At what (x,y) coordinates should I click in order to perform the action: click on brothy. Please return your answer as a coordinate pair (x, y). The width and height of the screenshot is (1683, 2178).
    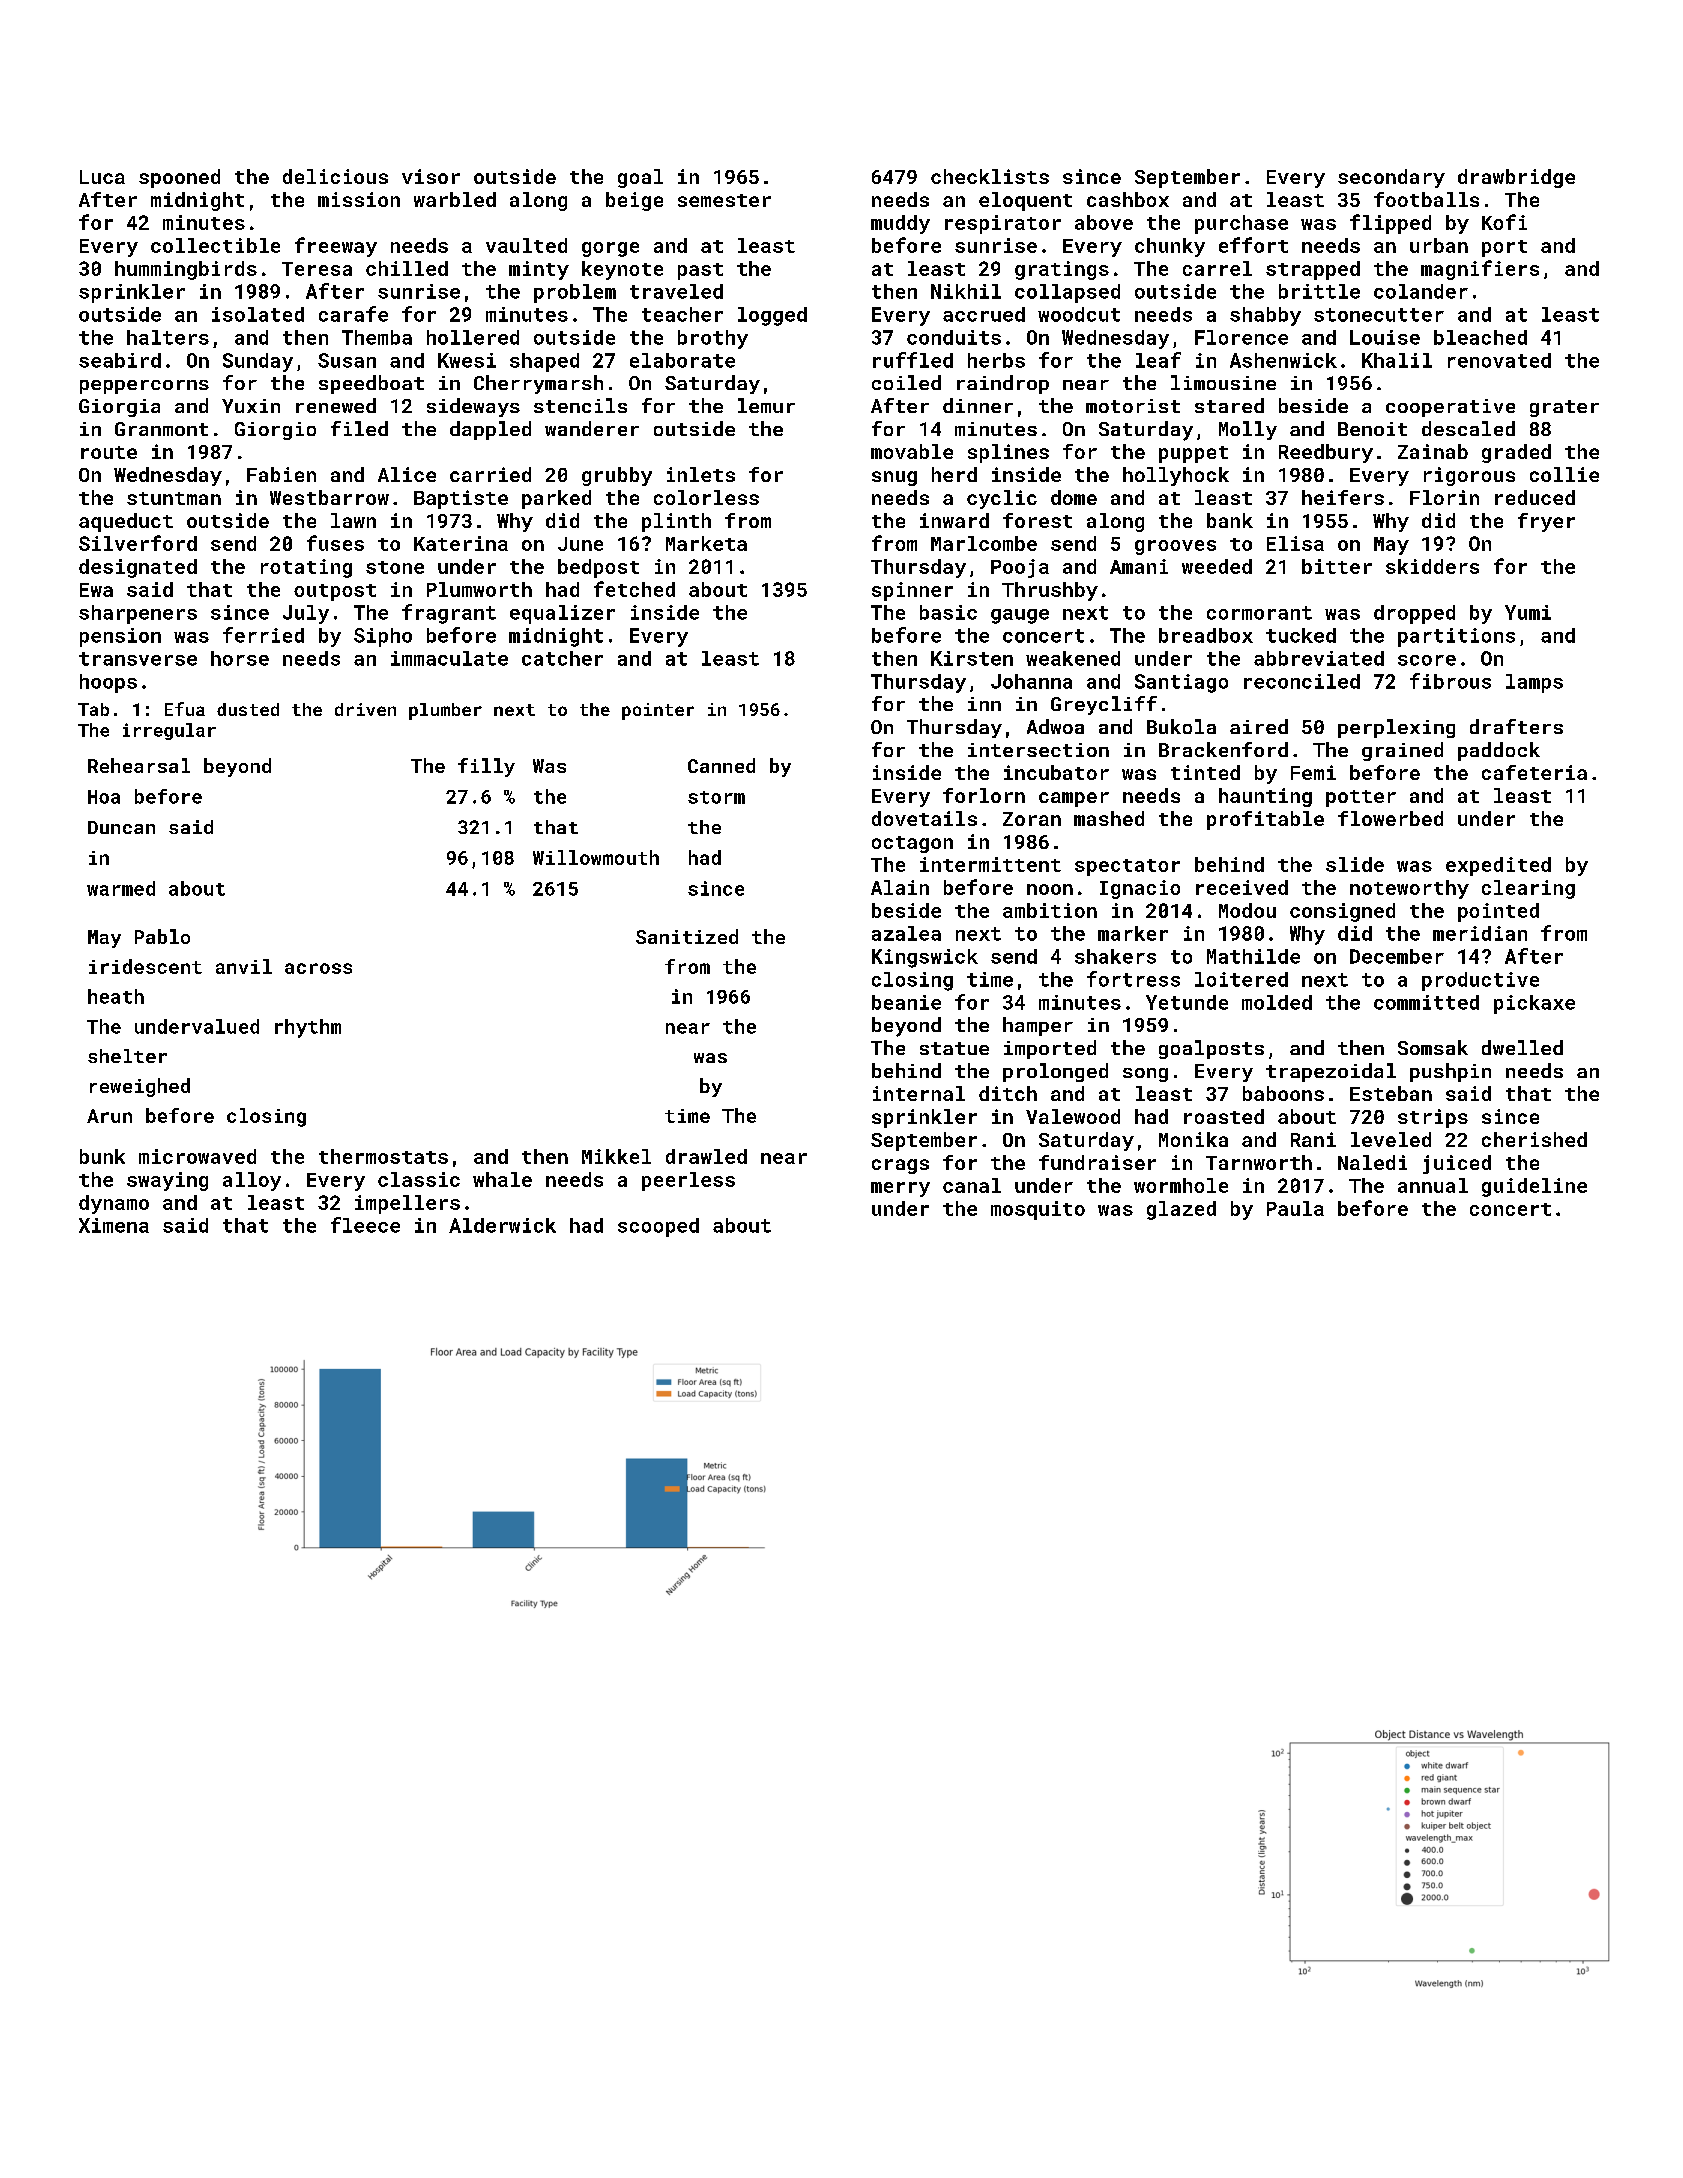
    Looking at the image, I should click on (713, 339).
